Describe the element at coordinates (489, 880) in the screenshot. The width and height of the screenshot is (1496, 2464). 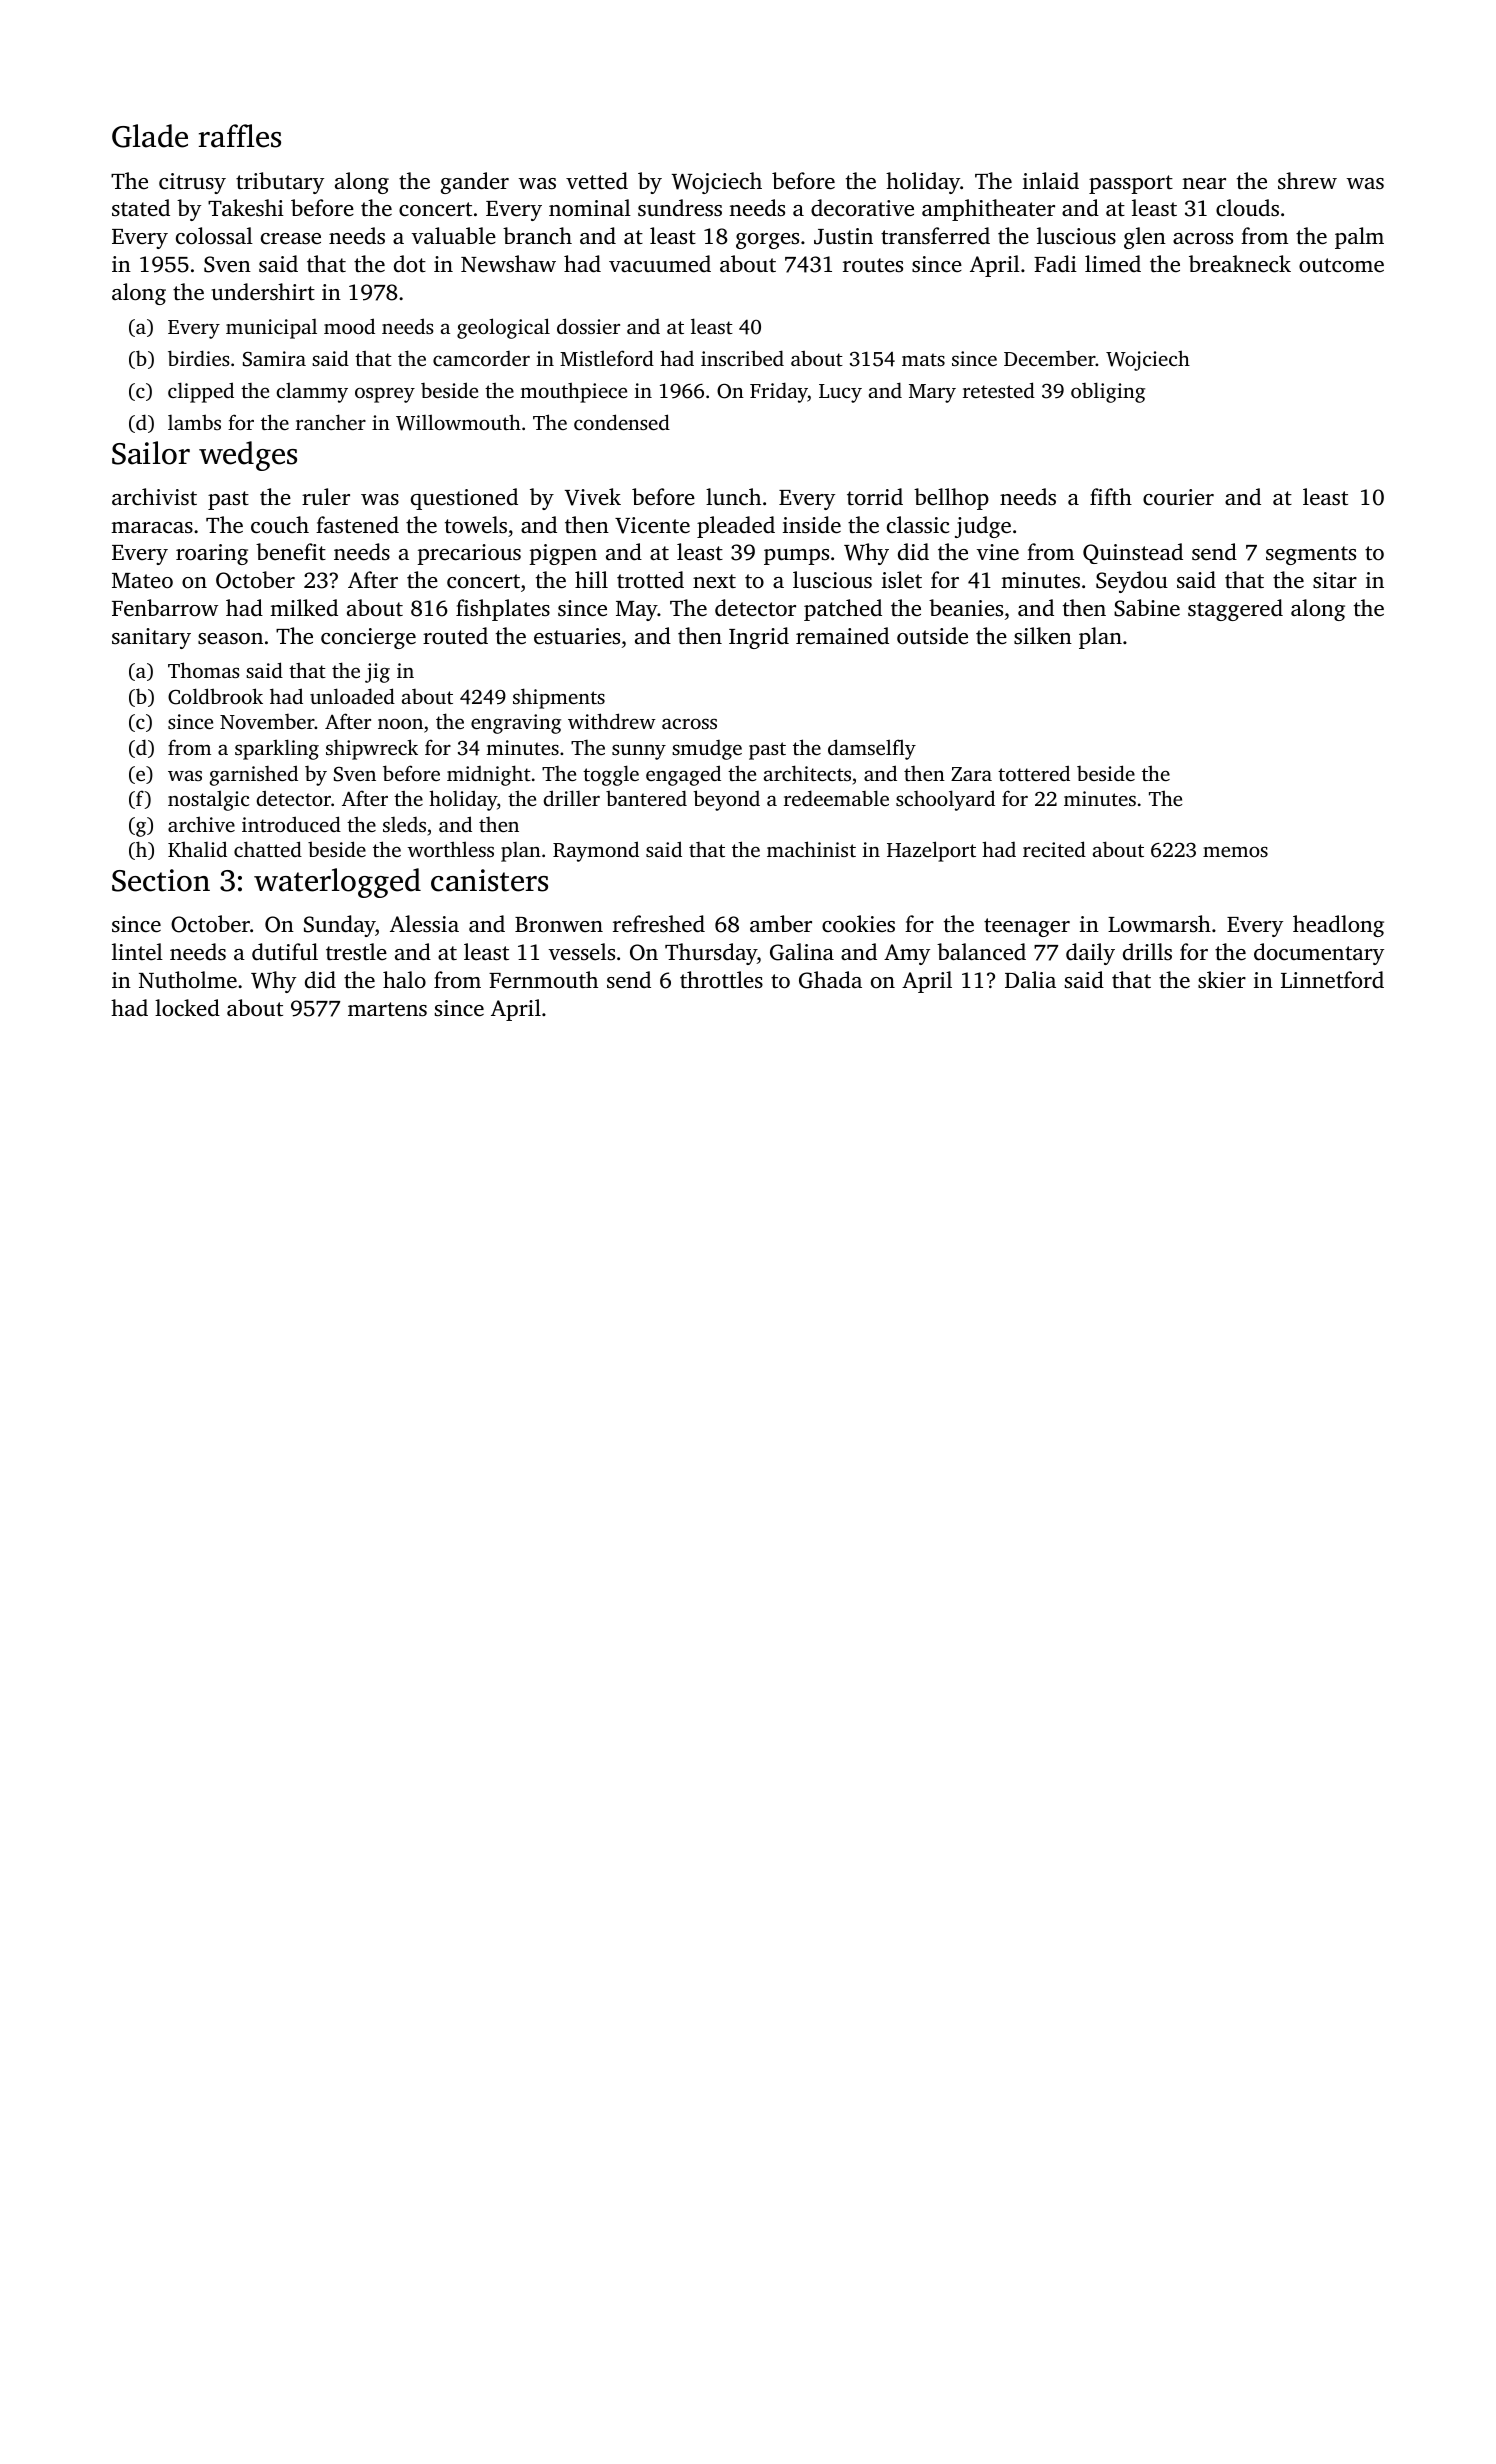
I see `canisters` at that location.
